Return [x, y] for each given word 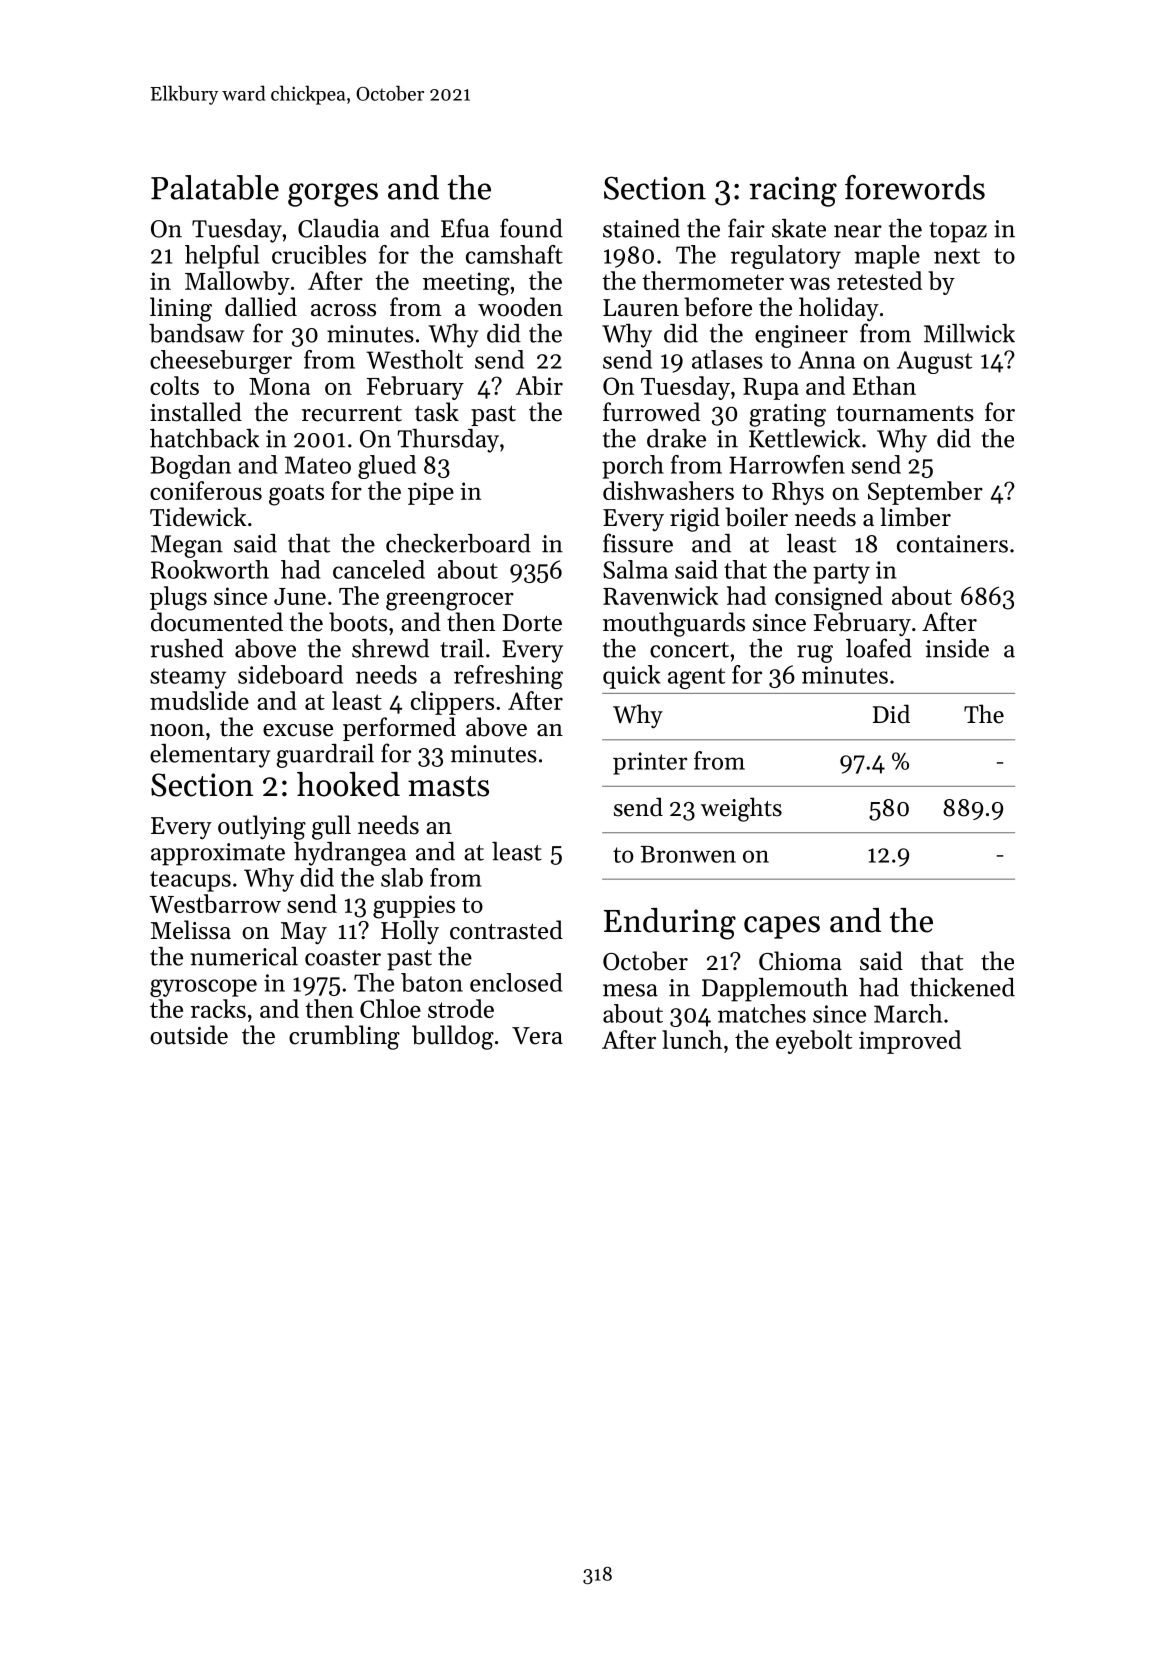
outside [189, 1035]
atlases [727, 359]
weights [741, 809]
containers [952, 544]
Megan [187, 546]
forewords [915, 187]
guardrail [325, 756]
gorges [333, 195]
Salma [635, 569]
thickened [962, 987]
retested [879, 280]
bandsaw [196, 333]
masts [448, 786]
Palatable [215, 187]
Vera [537, 1036]
